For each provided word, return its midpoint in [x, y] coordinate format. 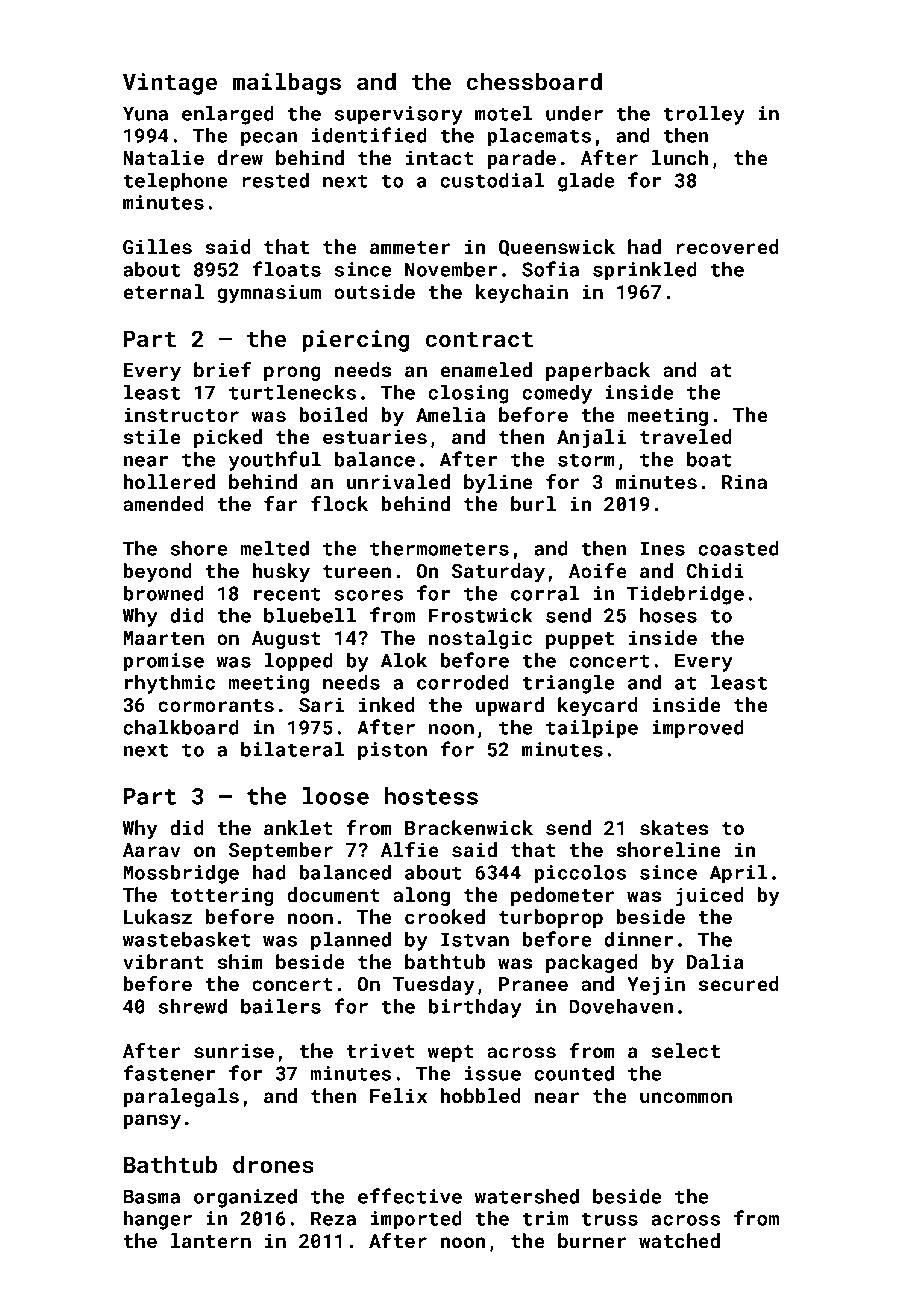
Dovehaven [621, 1006]
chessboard [534, 81]
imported [416, 1220]
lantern [211, 1240]
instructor [181, 414]
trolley [704, 115]
